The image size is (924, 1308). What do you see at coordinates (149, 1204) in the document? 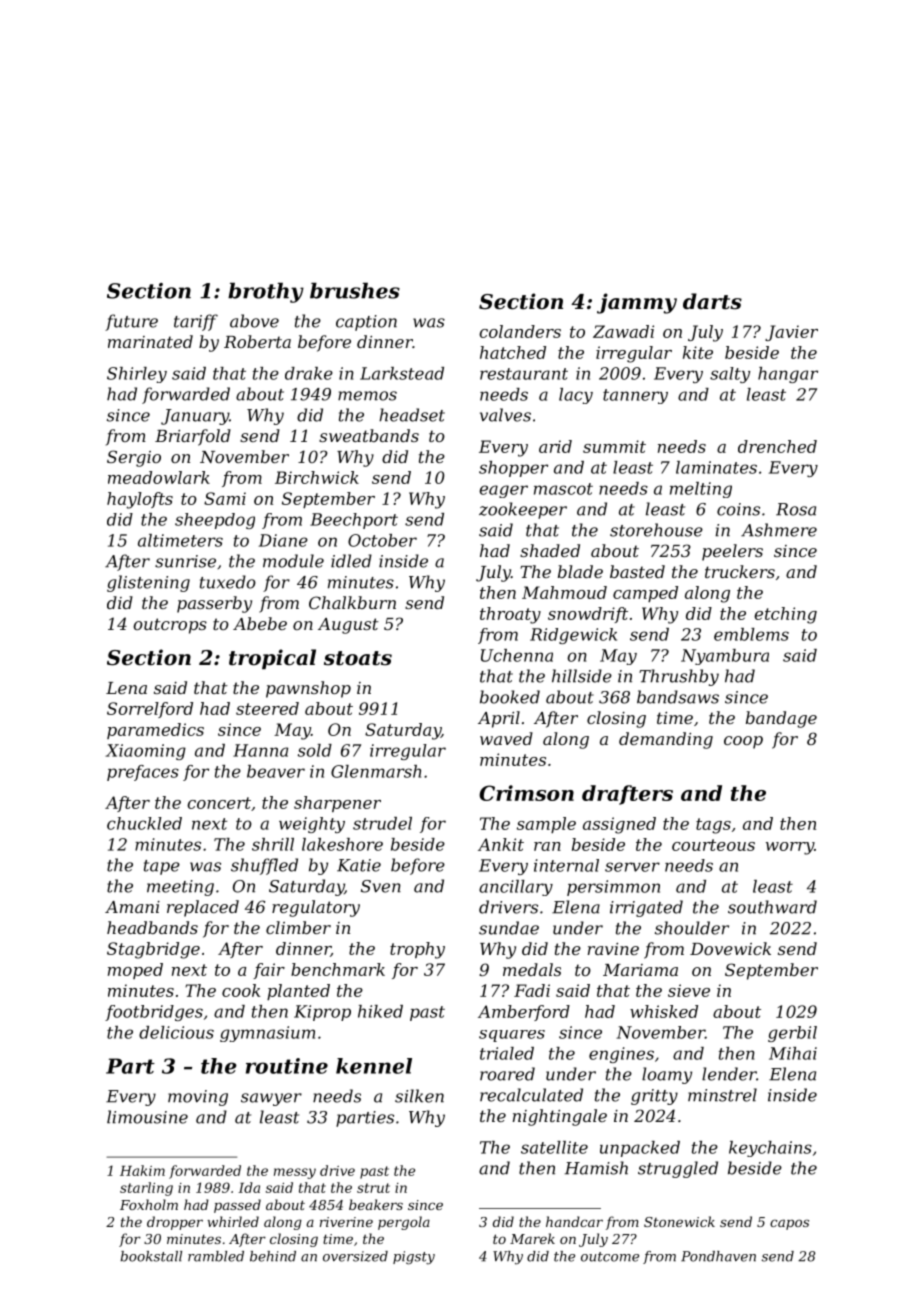
I see `Foxholm` at bounding box center [149, 1204].
